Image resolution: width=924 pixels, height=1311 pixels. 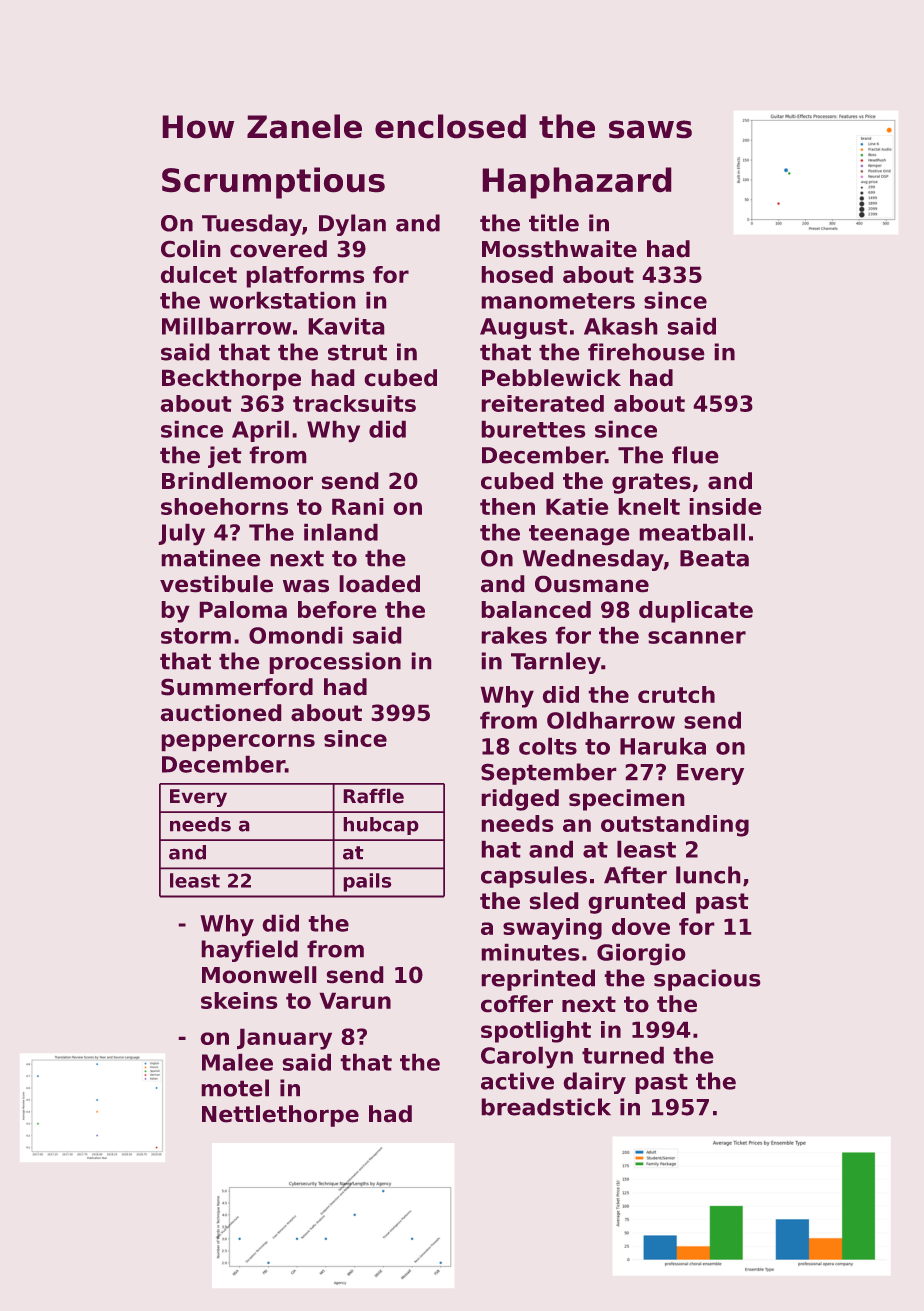 I want to click on spacious, so click(x=707, y=980).
